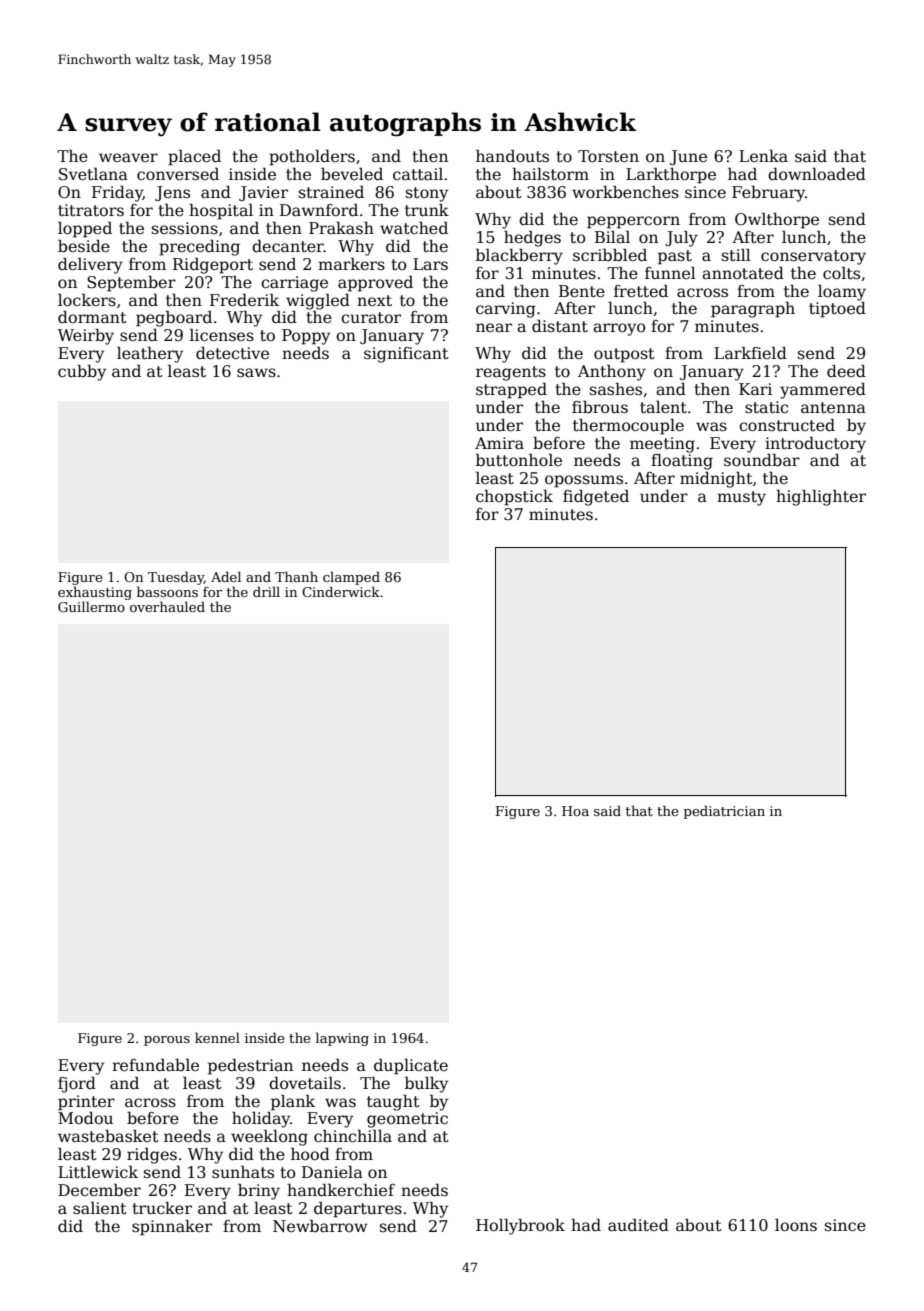 The image size is (924, 1311). What do you see at coordinates (796, 1225) in the document?
I see `loons` at bounding box center [796, 1225].
